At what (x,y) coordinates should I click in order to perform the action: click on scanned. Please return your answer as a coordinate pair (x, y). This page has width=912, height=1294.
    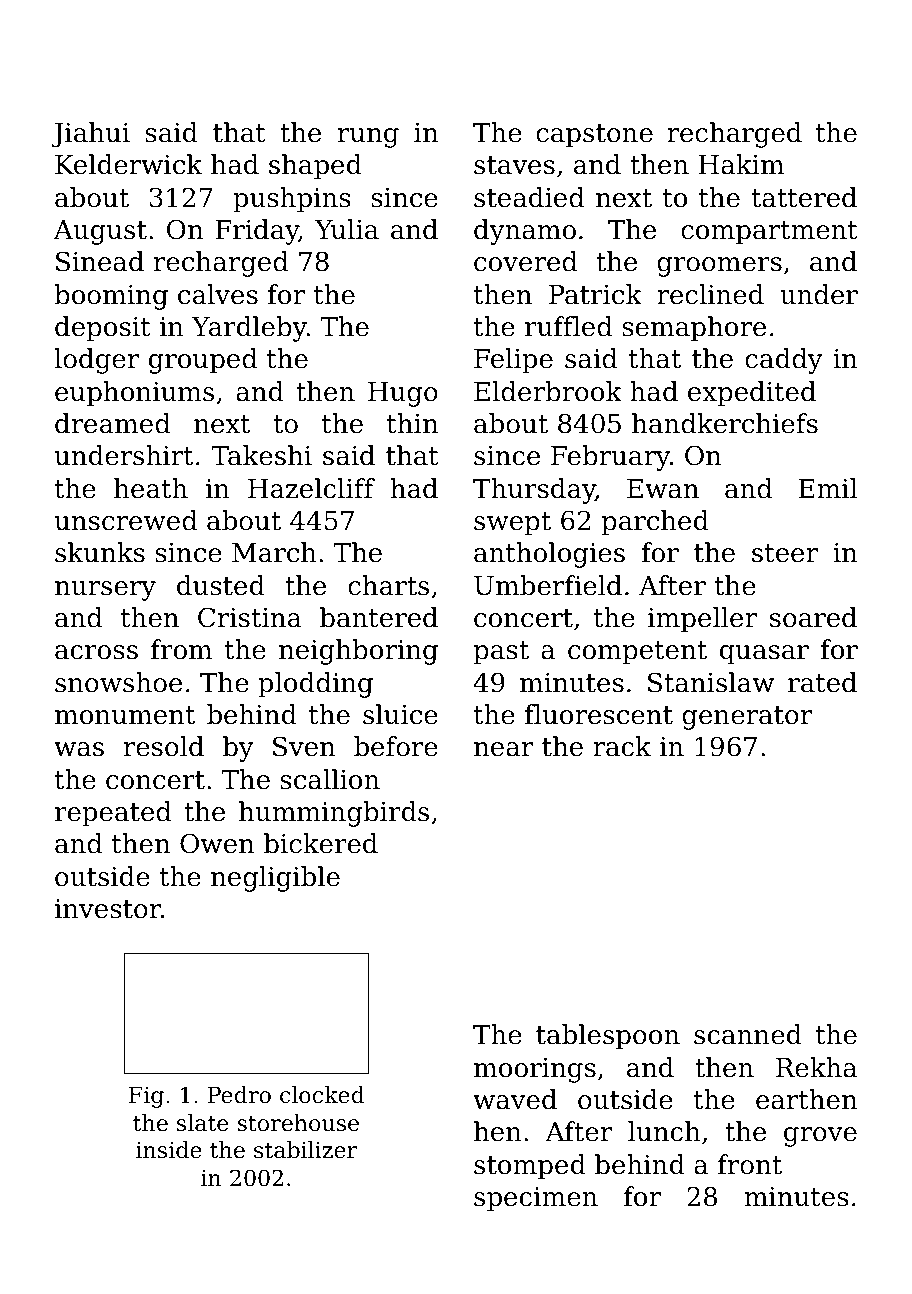
    Looking at the image, I should click on (748, 1034).
